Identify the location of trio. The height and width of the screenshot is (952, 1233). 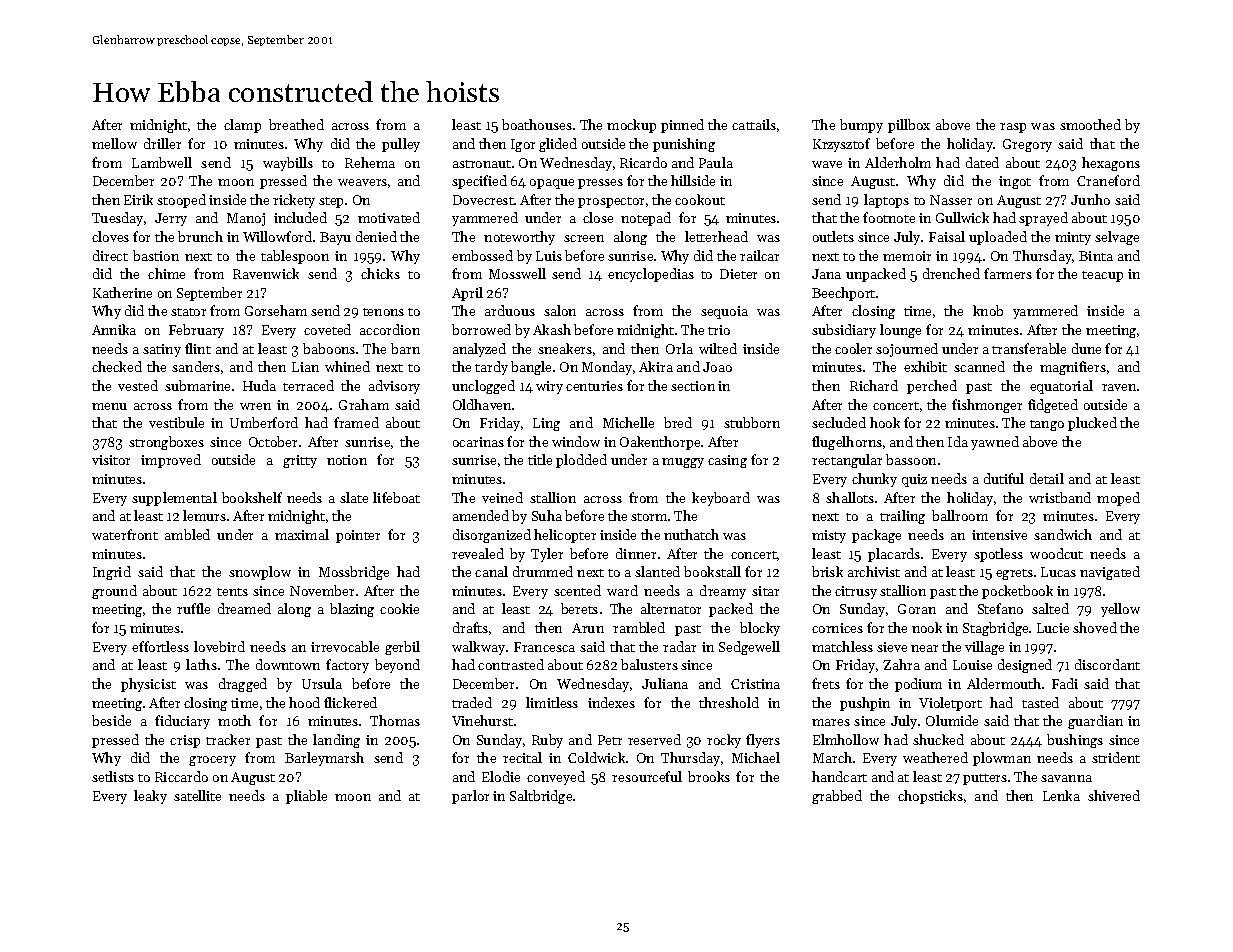
(719, 330).
